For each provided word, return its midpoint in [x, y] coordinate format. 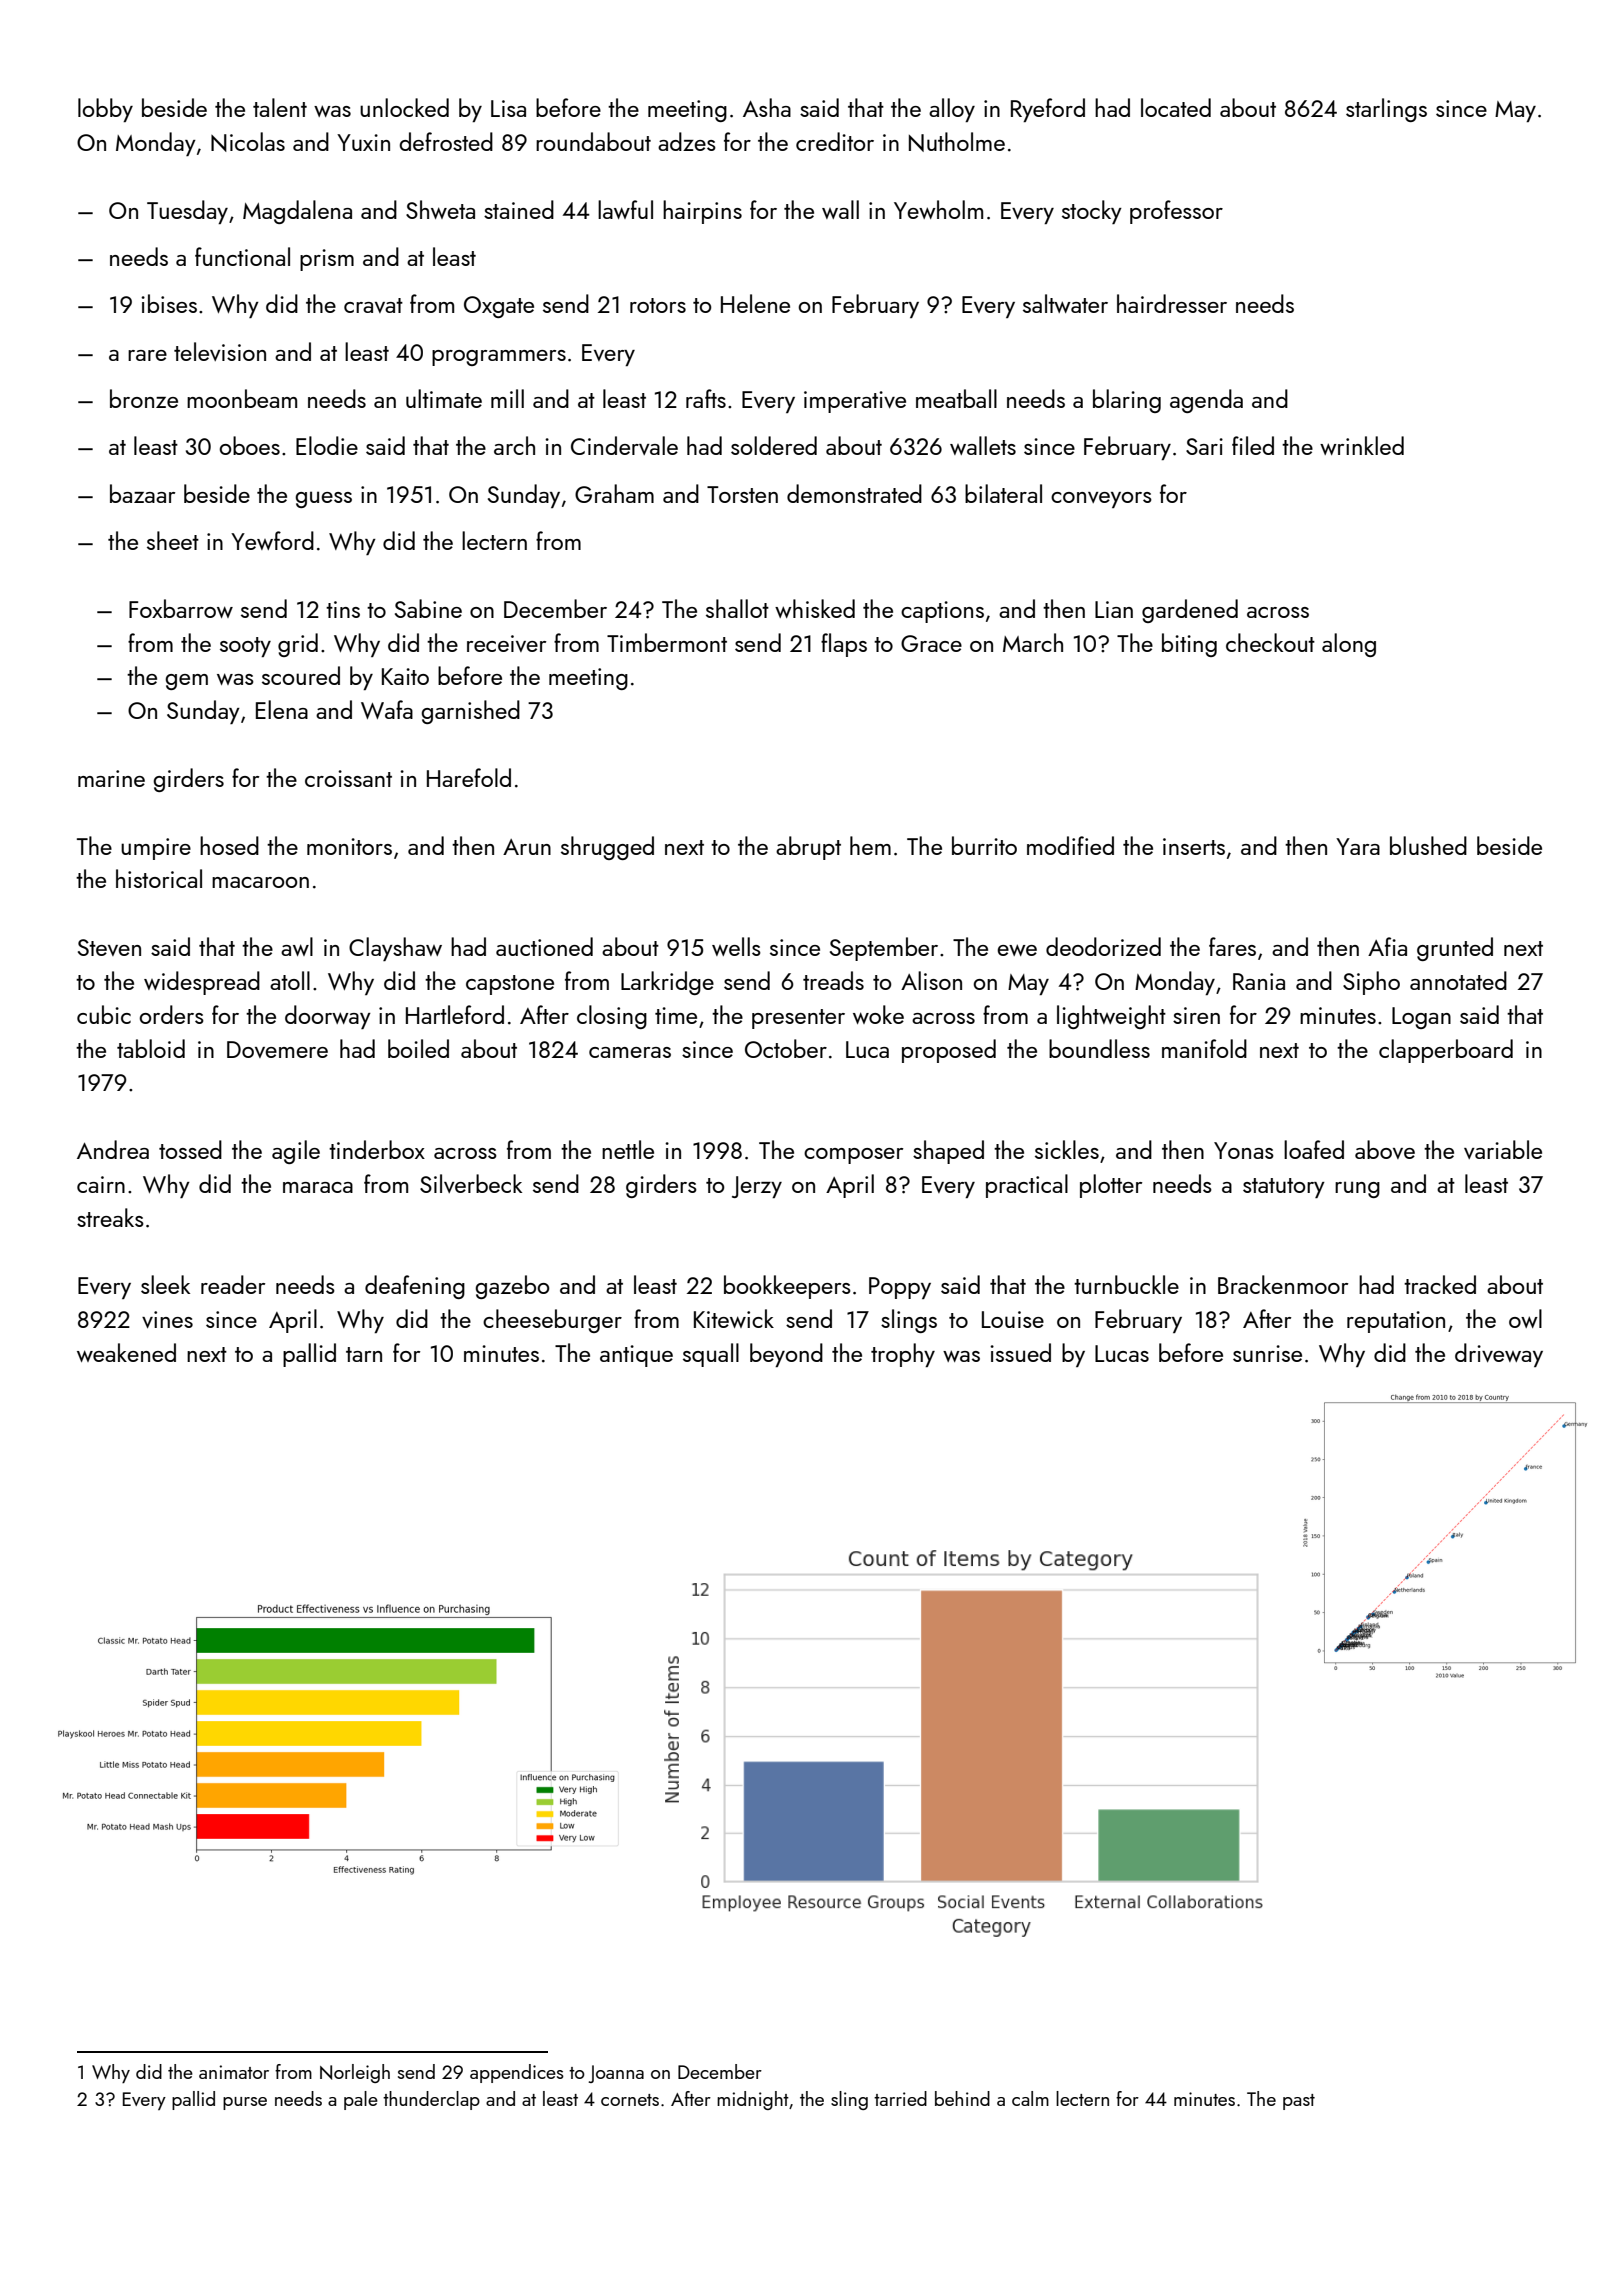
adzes [687, 141]
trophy [903, 1355]
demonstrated [854, 493]
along [1349, 645]
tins [343, 609]
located [1176, 107]
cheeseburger [552, 1321]
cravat [373, 305]
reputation [1396, 1322]
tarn [364, 1354]
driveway [1499, 1355]
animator [234, 2072]
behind [962, 2098]
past [1299, 2102]
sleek [165, 1284]
